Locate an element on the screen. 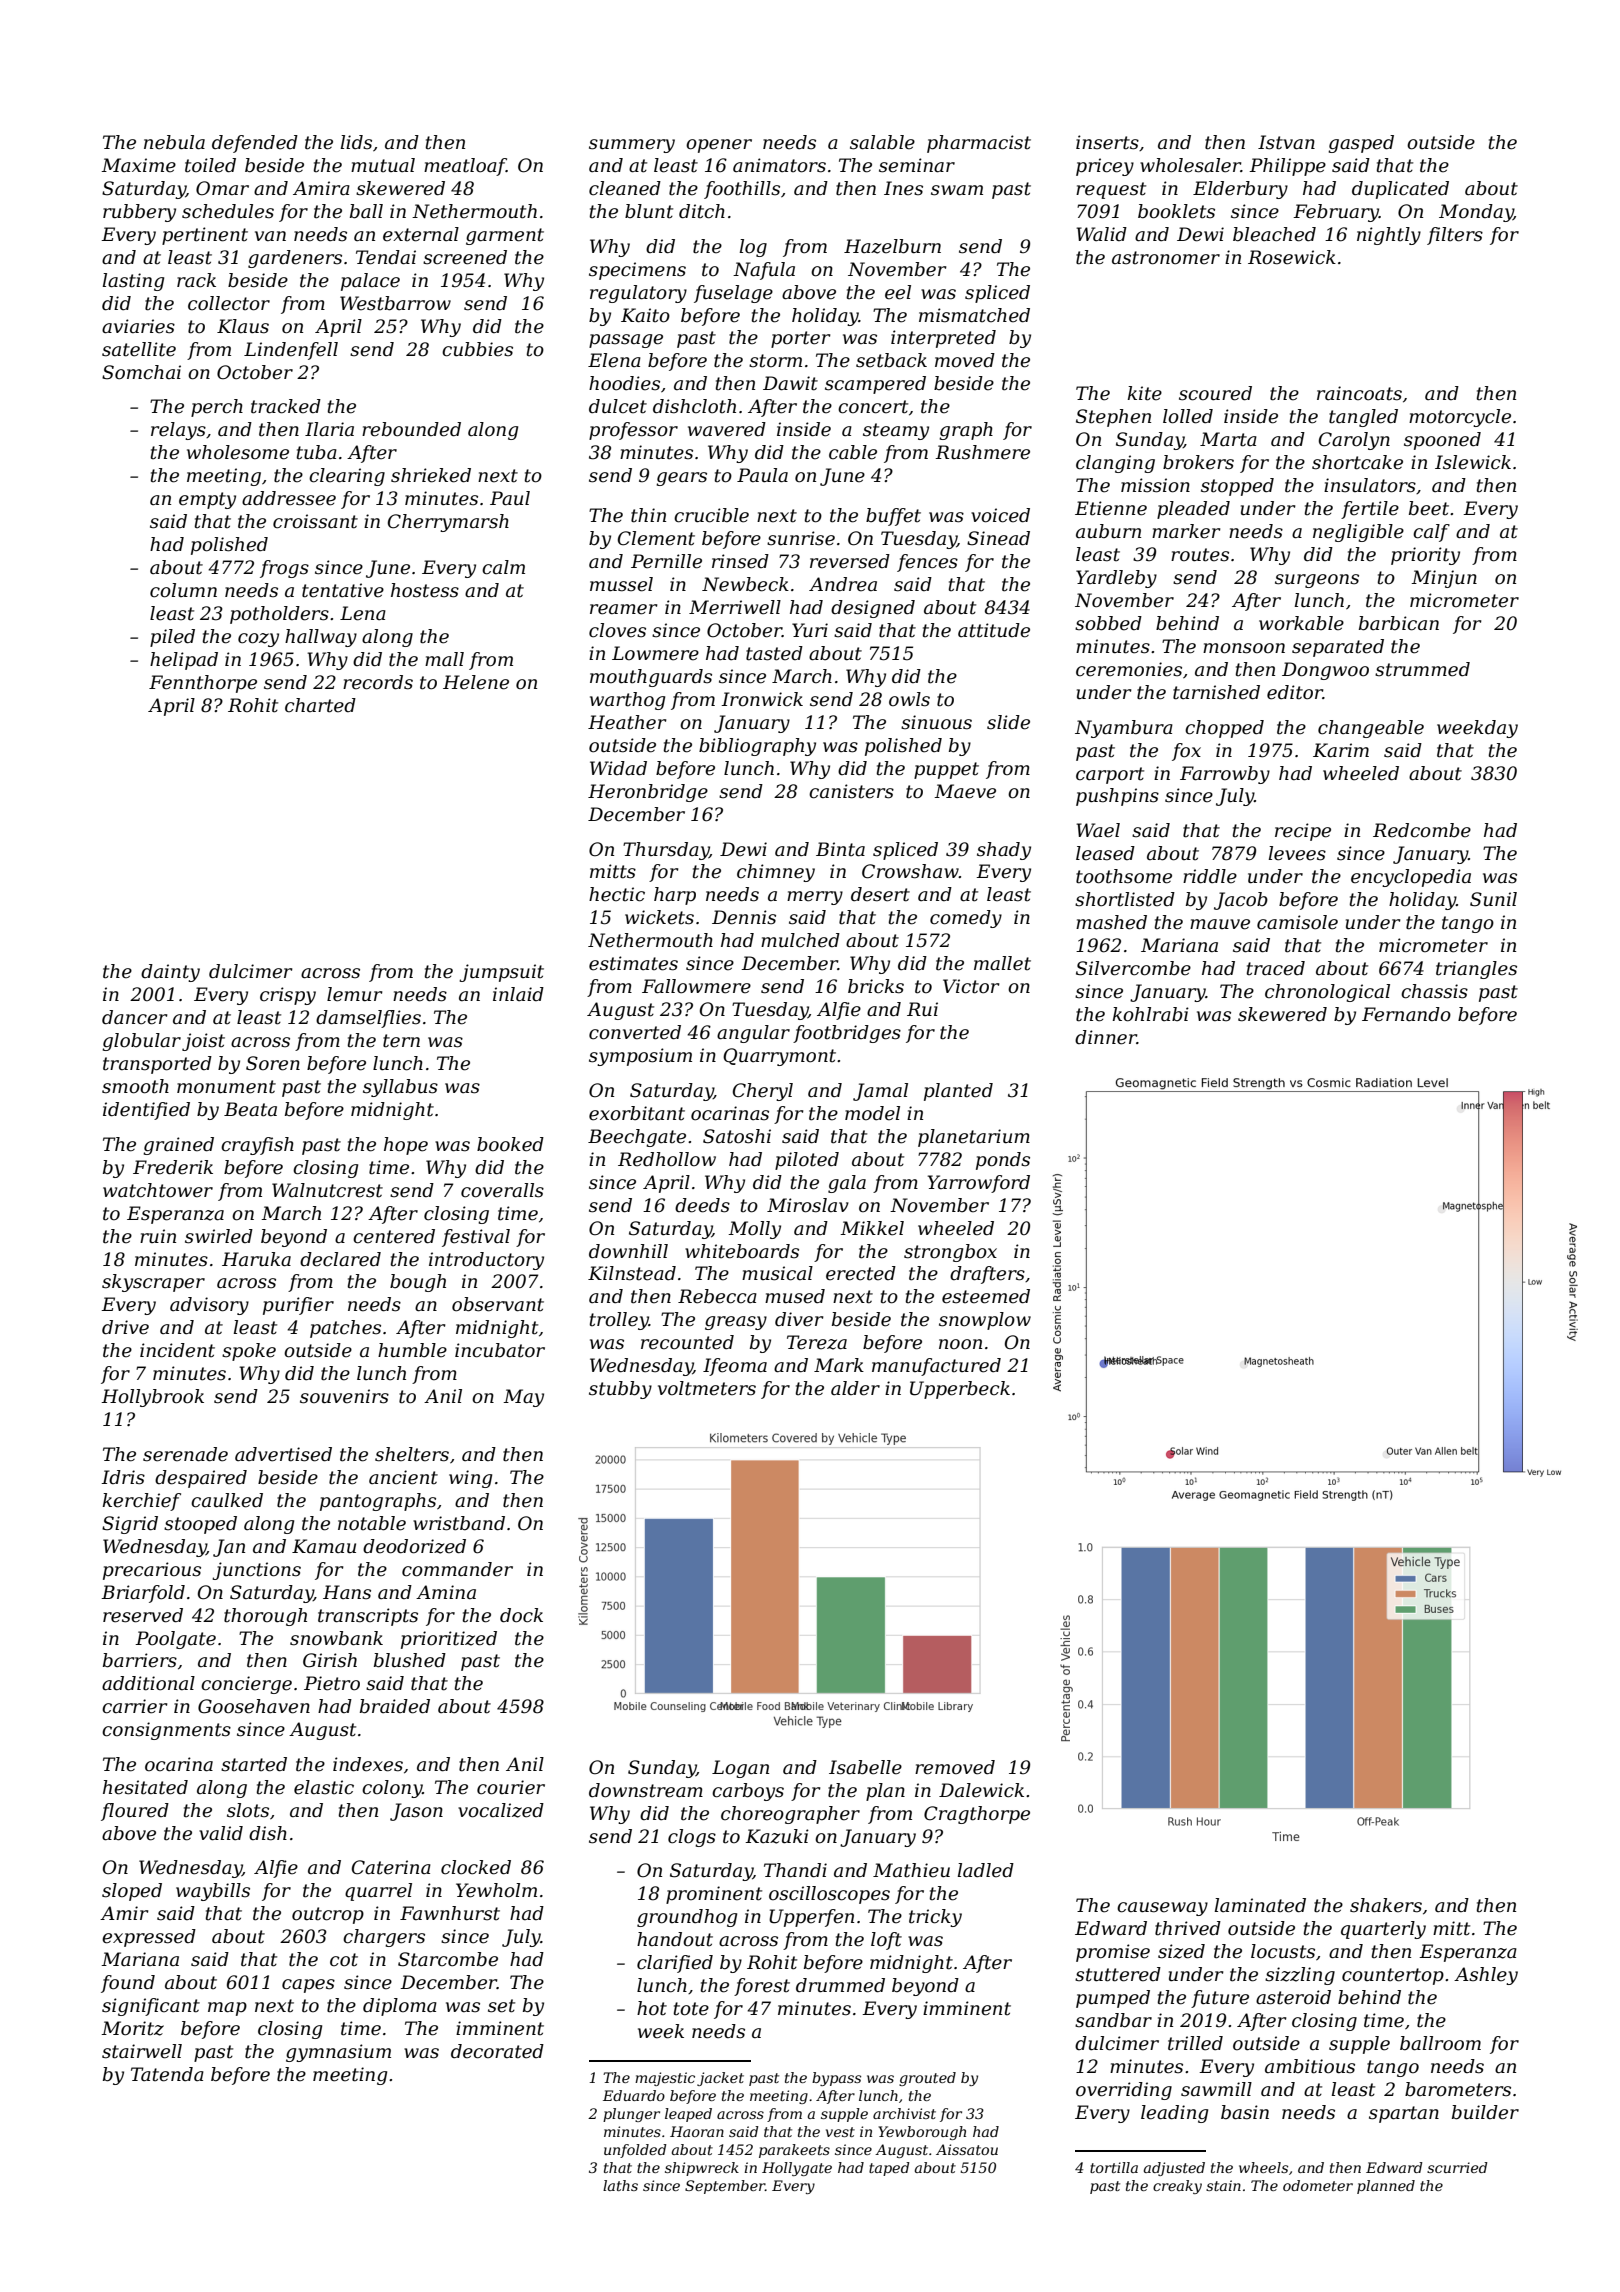 This screenshot has width=1620, height=2292. collector is located at coordinates (229, 303).
